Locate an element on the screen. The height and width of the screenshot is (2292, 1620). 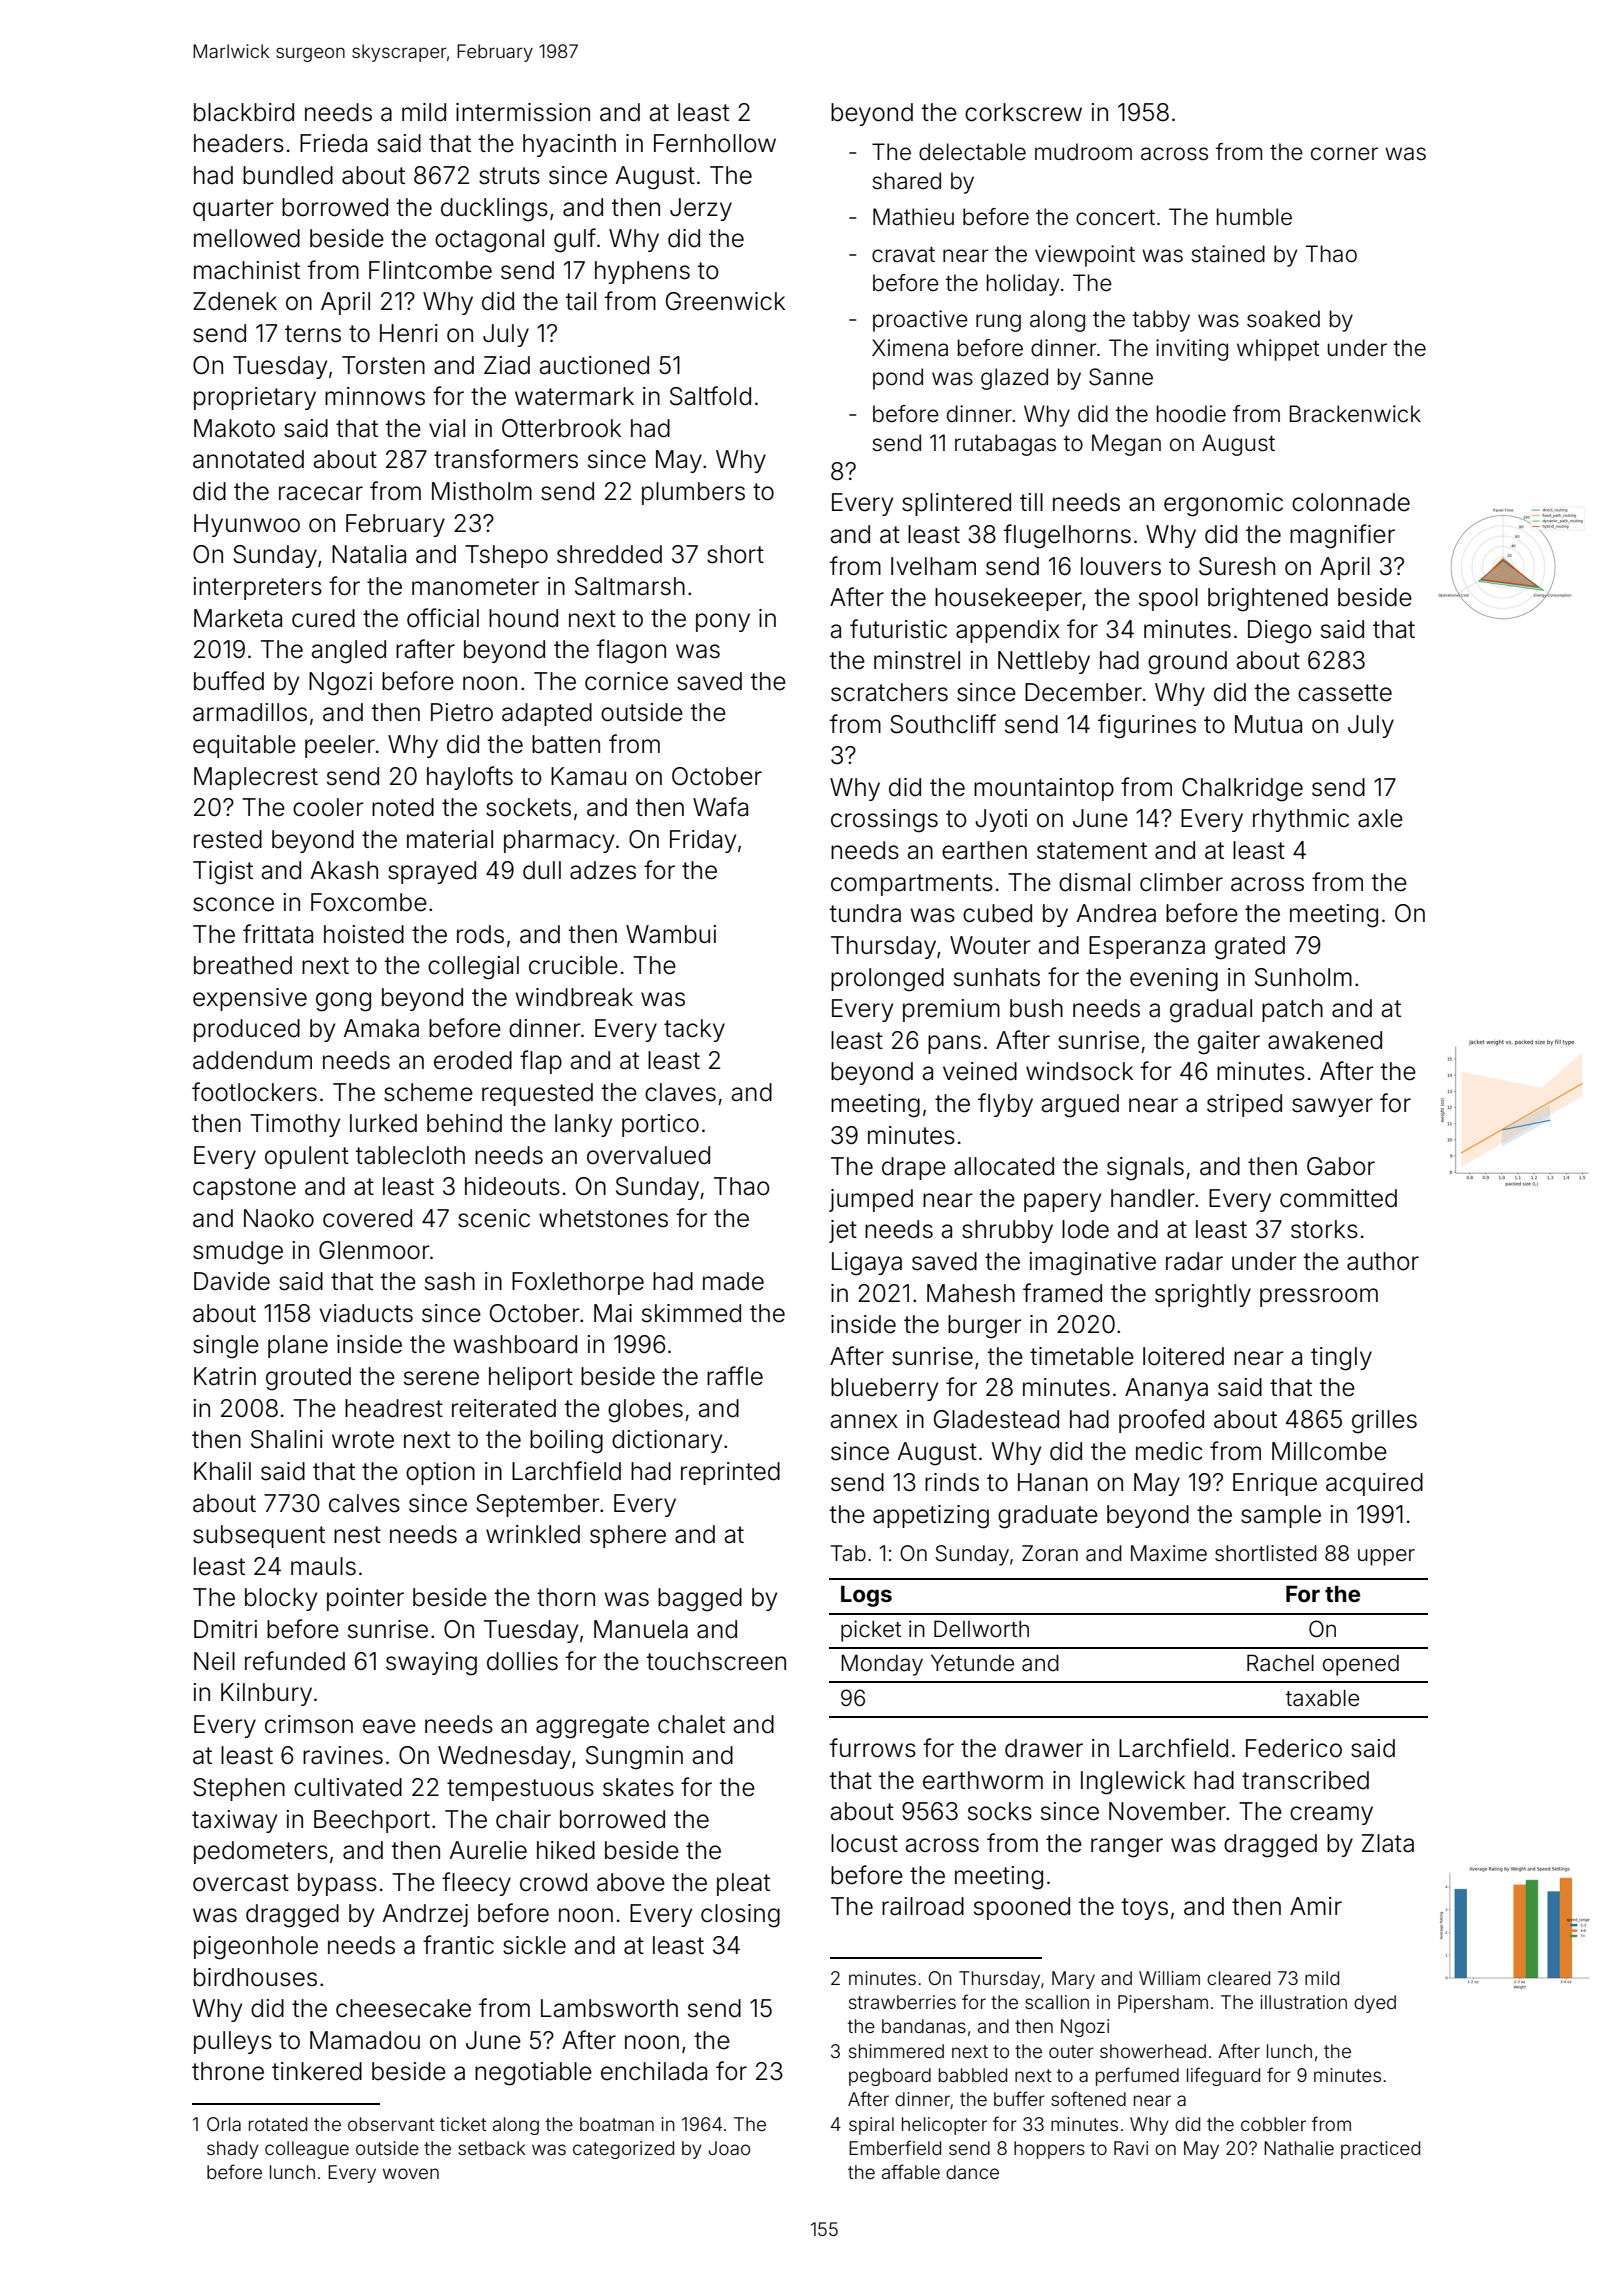
picket is located at coordinates (871, 1631).
